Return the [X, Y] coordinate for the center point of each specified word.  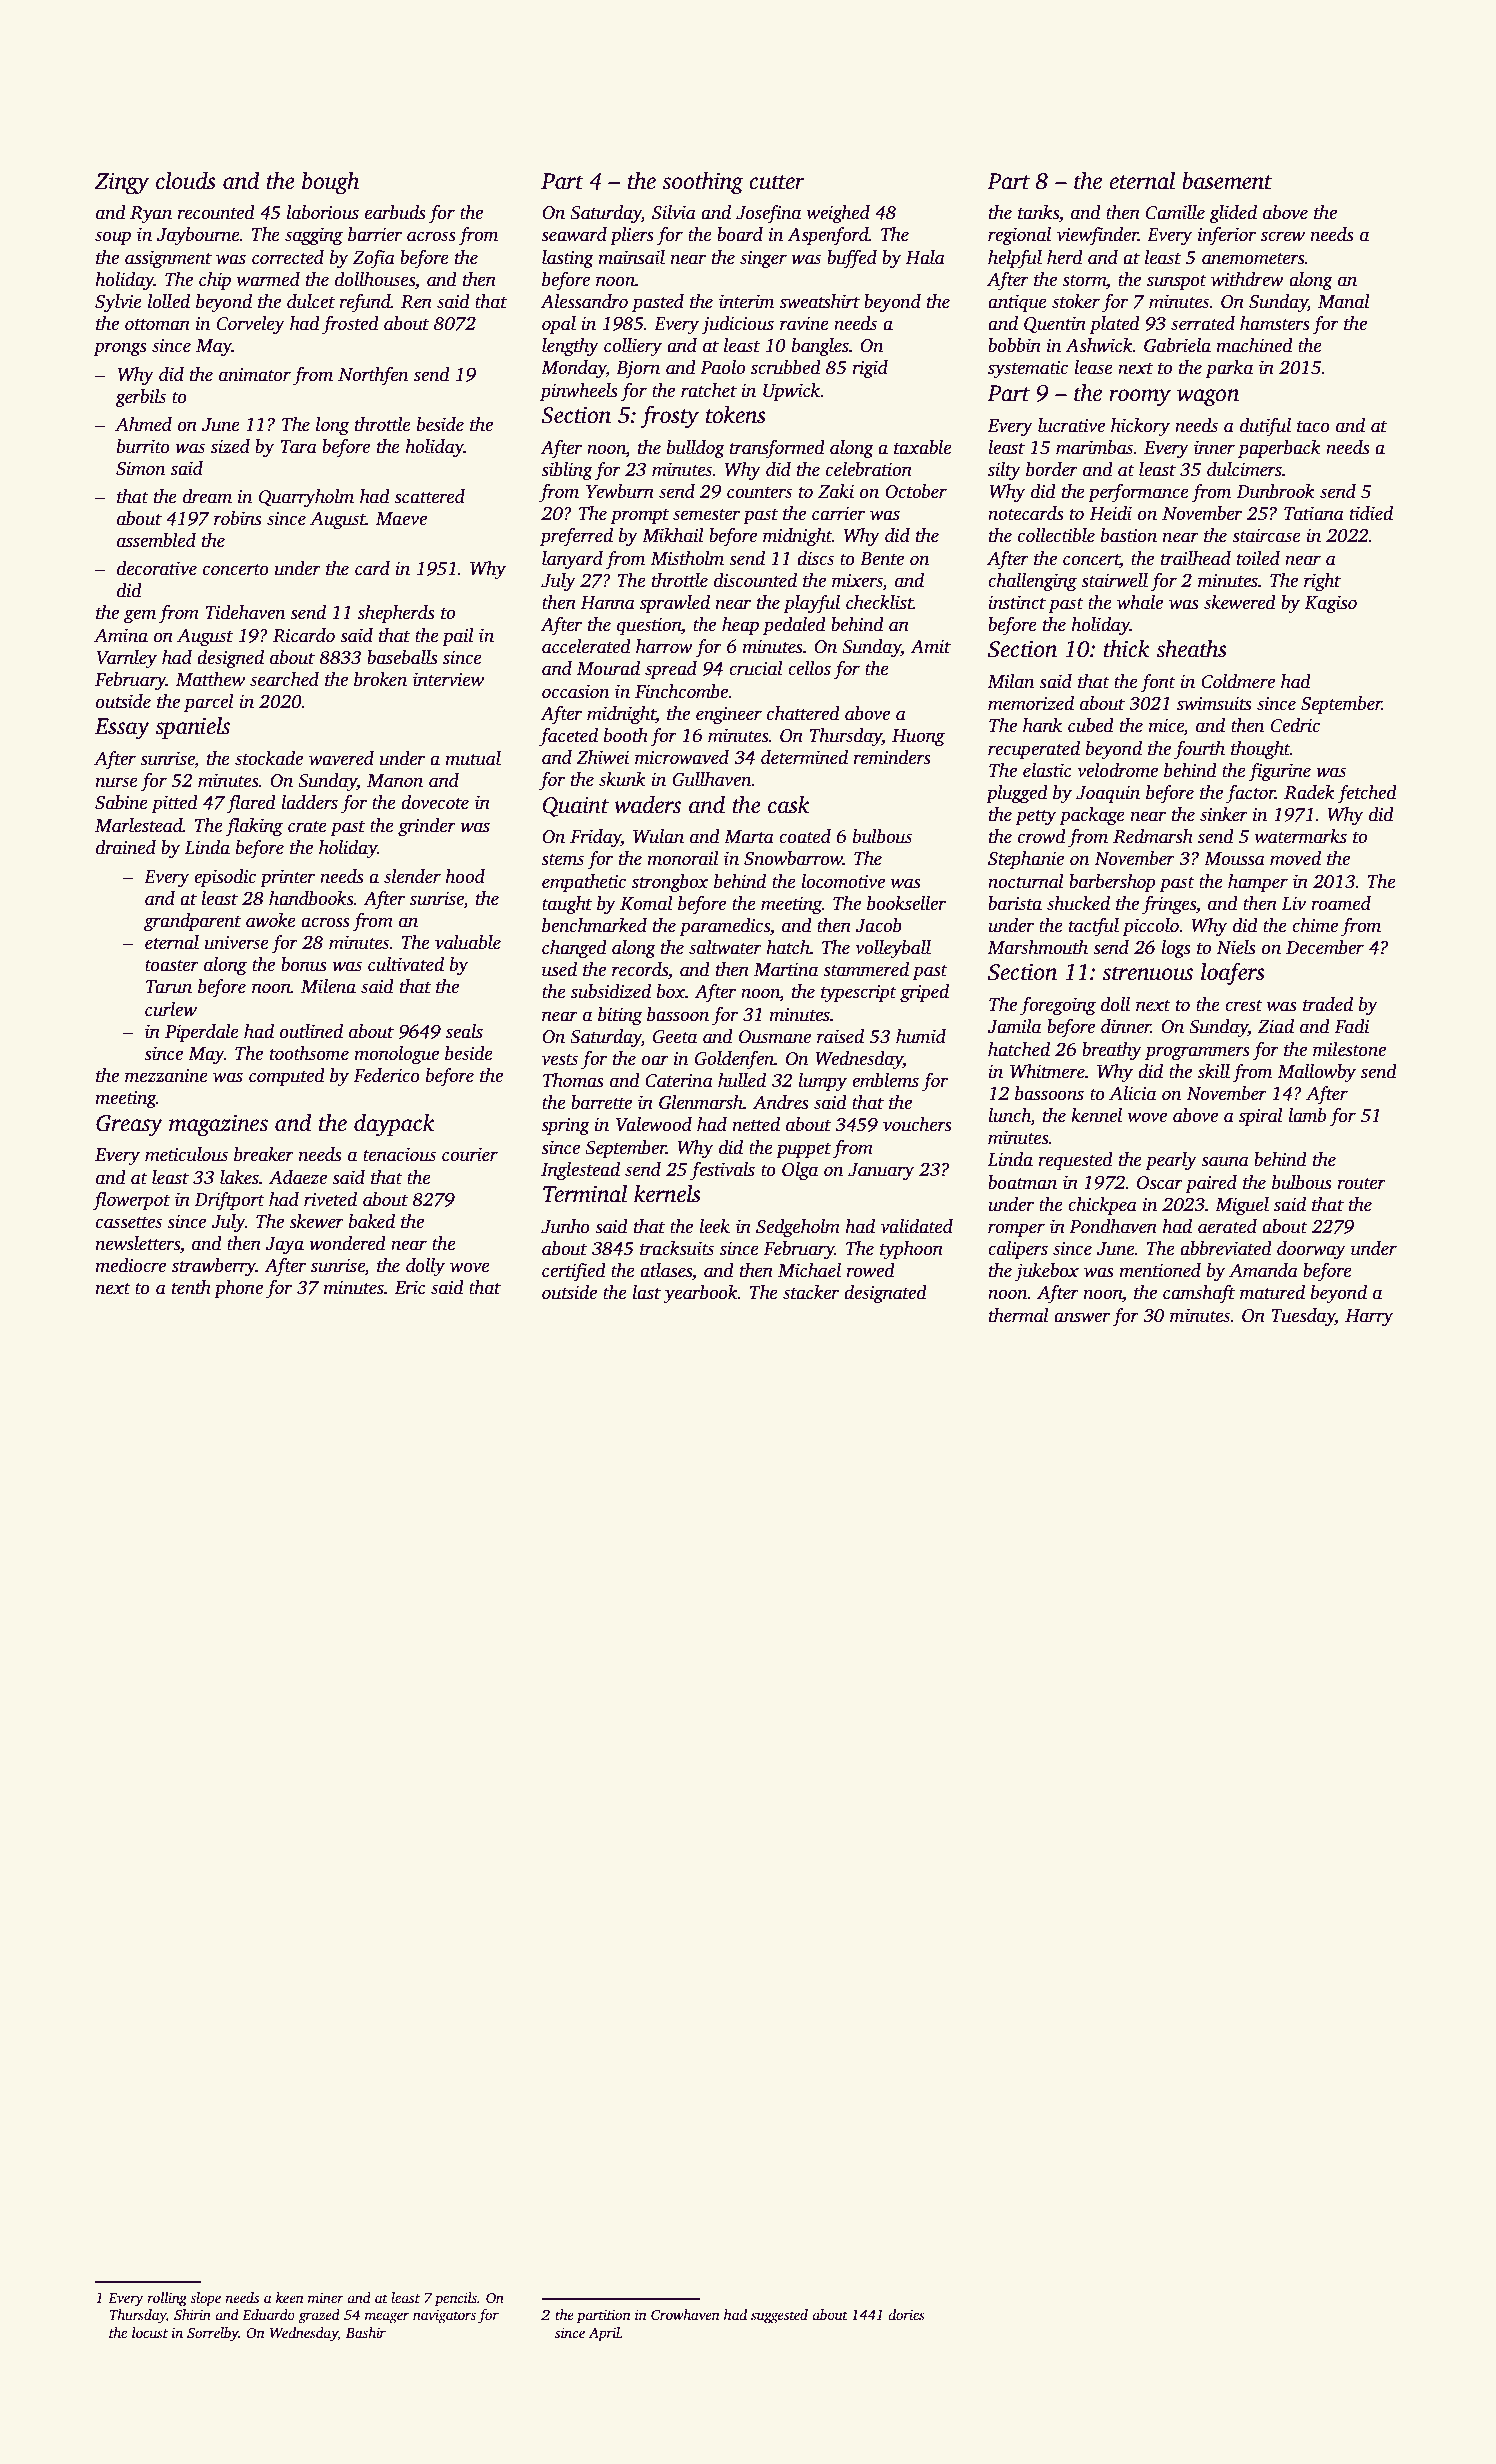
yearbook [700, 1294]
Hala [925, 257]
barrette [601, 1102]
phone [238, 1289]
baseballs [402, 657]
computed [287, 1077]
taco [1313, 427]
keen [290, 2297]
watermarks [1301, 836]
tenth [191, 1287]
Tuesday [1303, 1317]
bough [330, 183]
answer [1082, 1317]
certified [574, 1272]
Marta [749, 837]
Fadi [1352, 1026]
